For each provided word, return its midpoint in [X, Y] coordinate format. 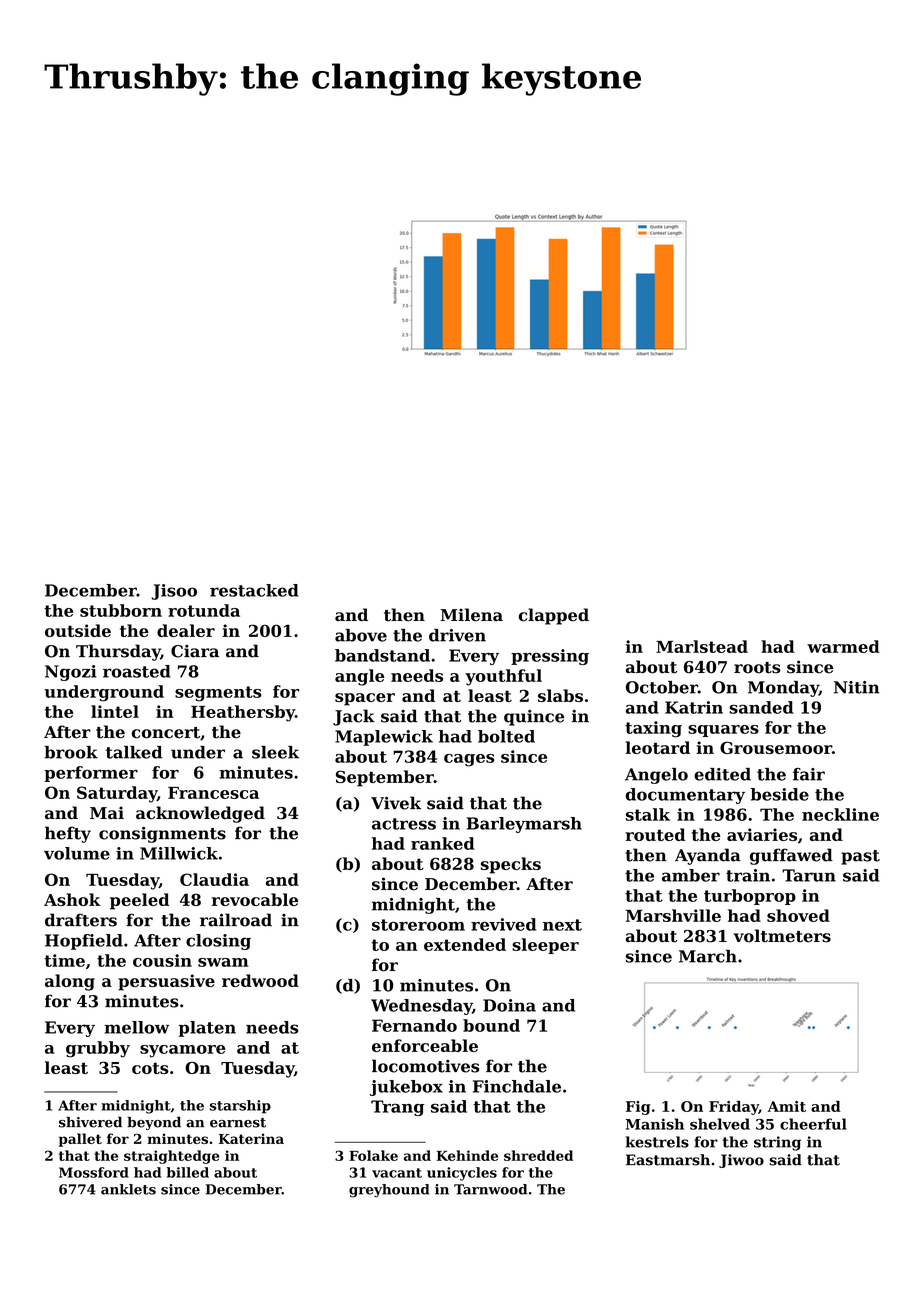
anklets [128, 1189]
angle [359, 677]
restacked [254, 590]
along [70, 982]
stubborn [121, 610]
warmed [843, 646]
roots [757, 668]
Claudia [214, 879]
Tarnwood [490, 1189]
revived [503, 924]
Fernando [414, 1025]
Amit [786, 1106]
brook [71, 752]
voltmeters [782, 936]
